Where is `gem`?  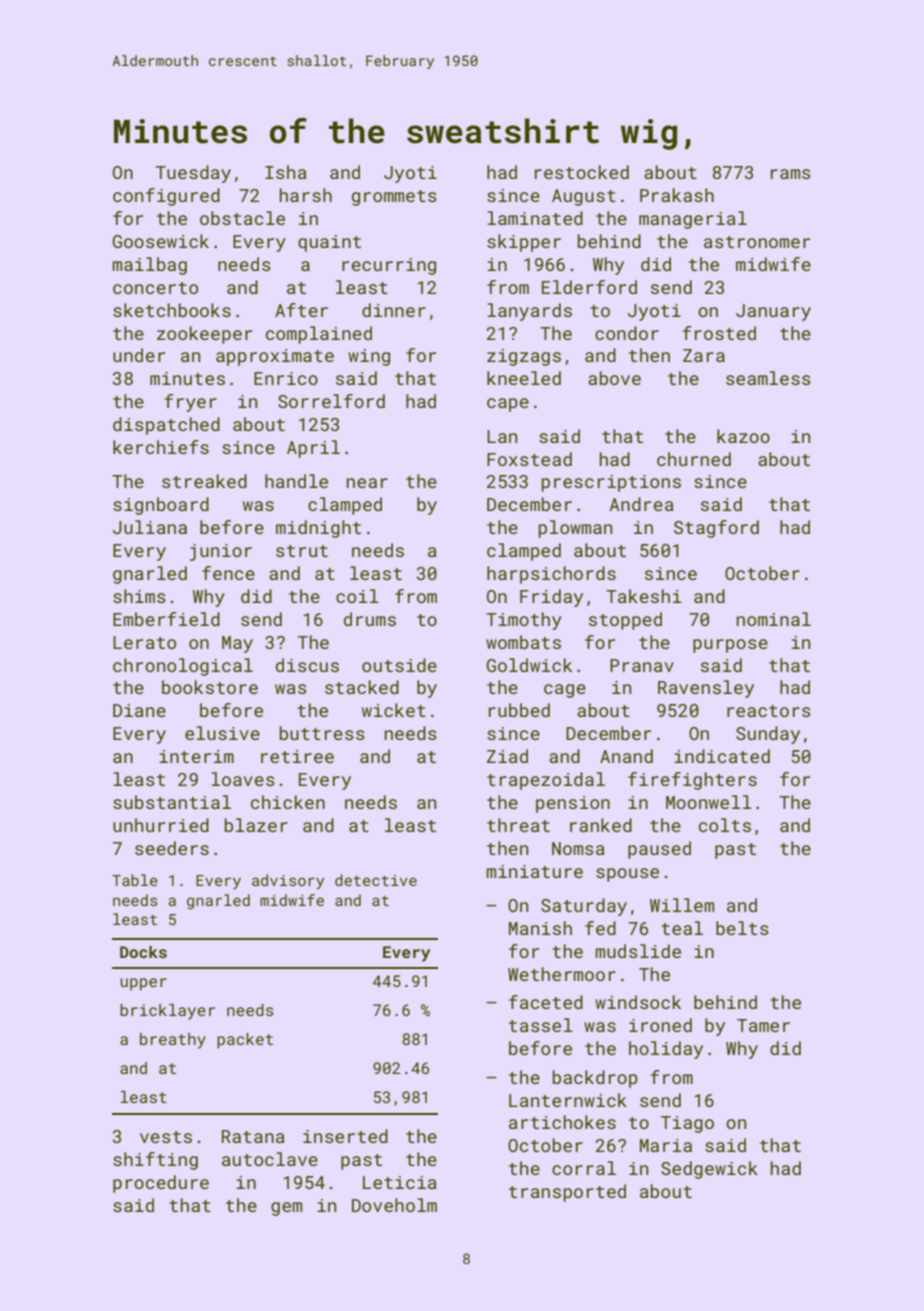
gem is located at coordinates (286, 1209).
